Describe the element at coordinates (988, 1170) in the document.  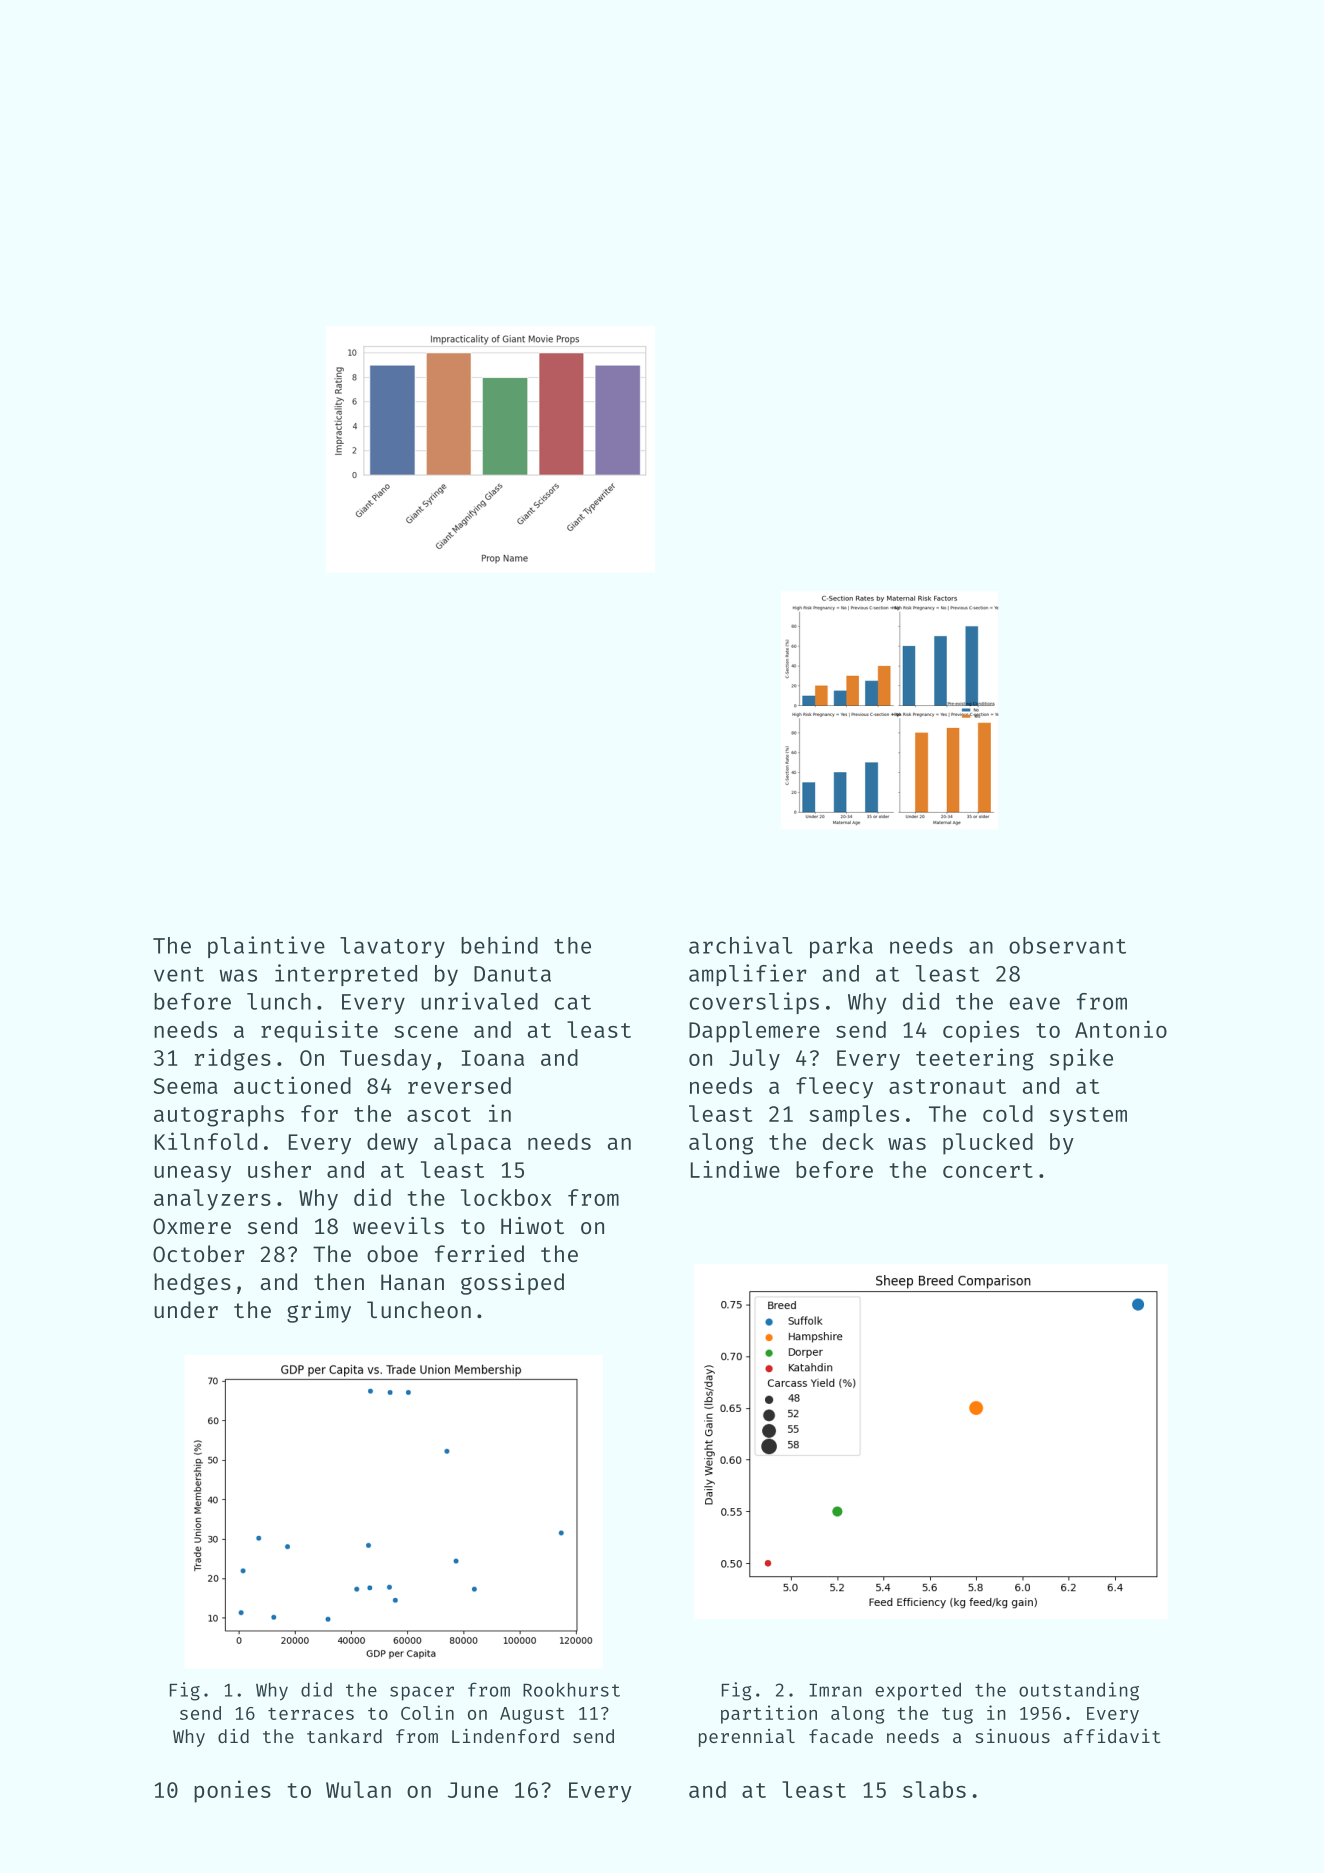
I see `concert` at that location.
